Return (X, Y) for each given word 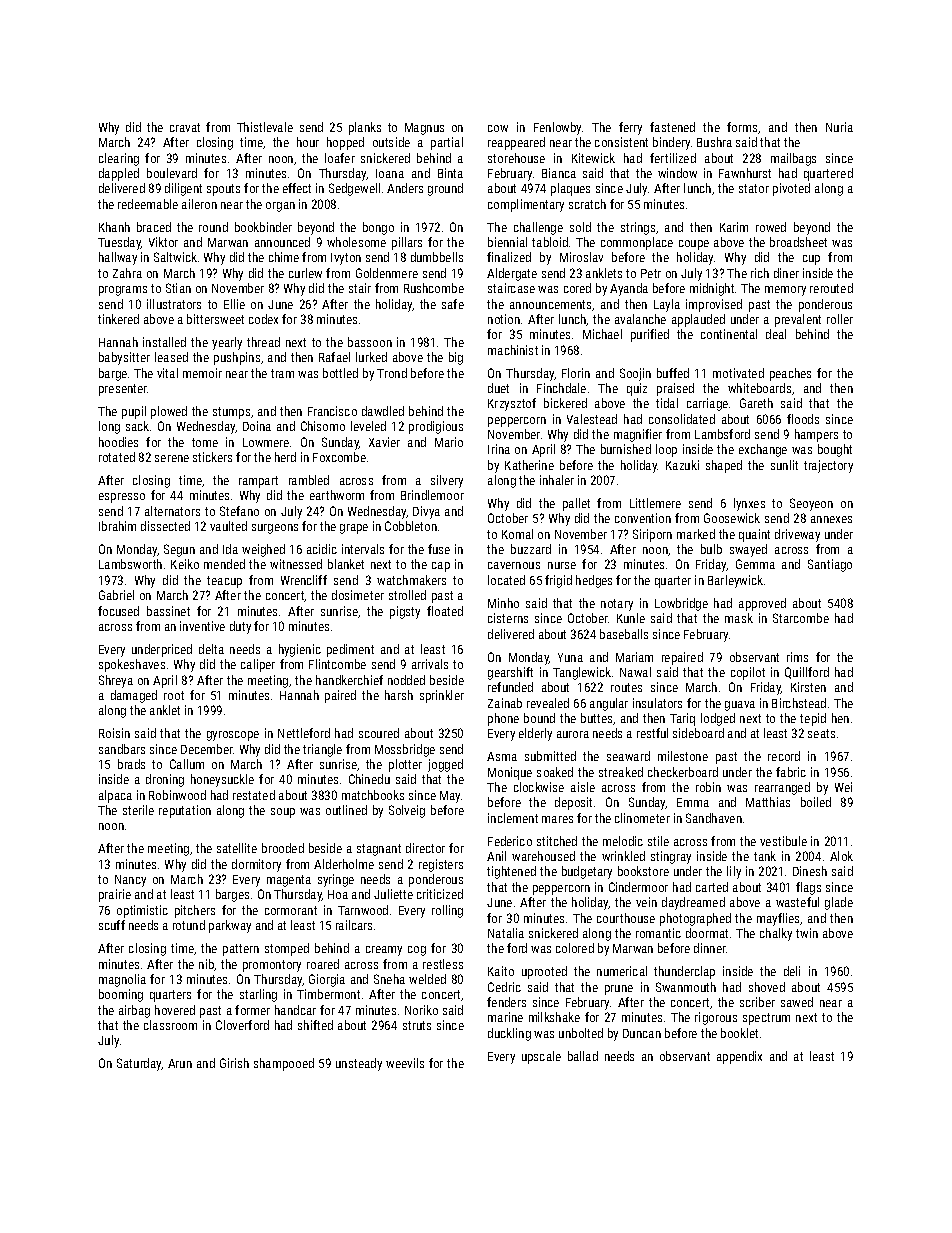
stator (754, 188)
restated (254, 795)
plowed (169, 412)
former (252, 1010)
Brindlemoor (432, 495)
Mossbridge (405, 750)
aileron (199, 204)
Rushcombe (434, 288)
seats (821, 733)
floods (803, 419)
